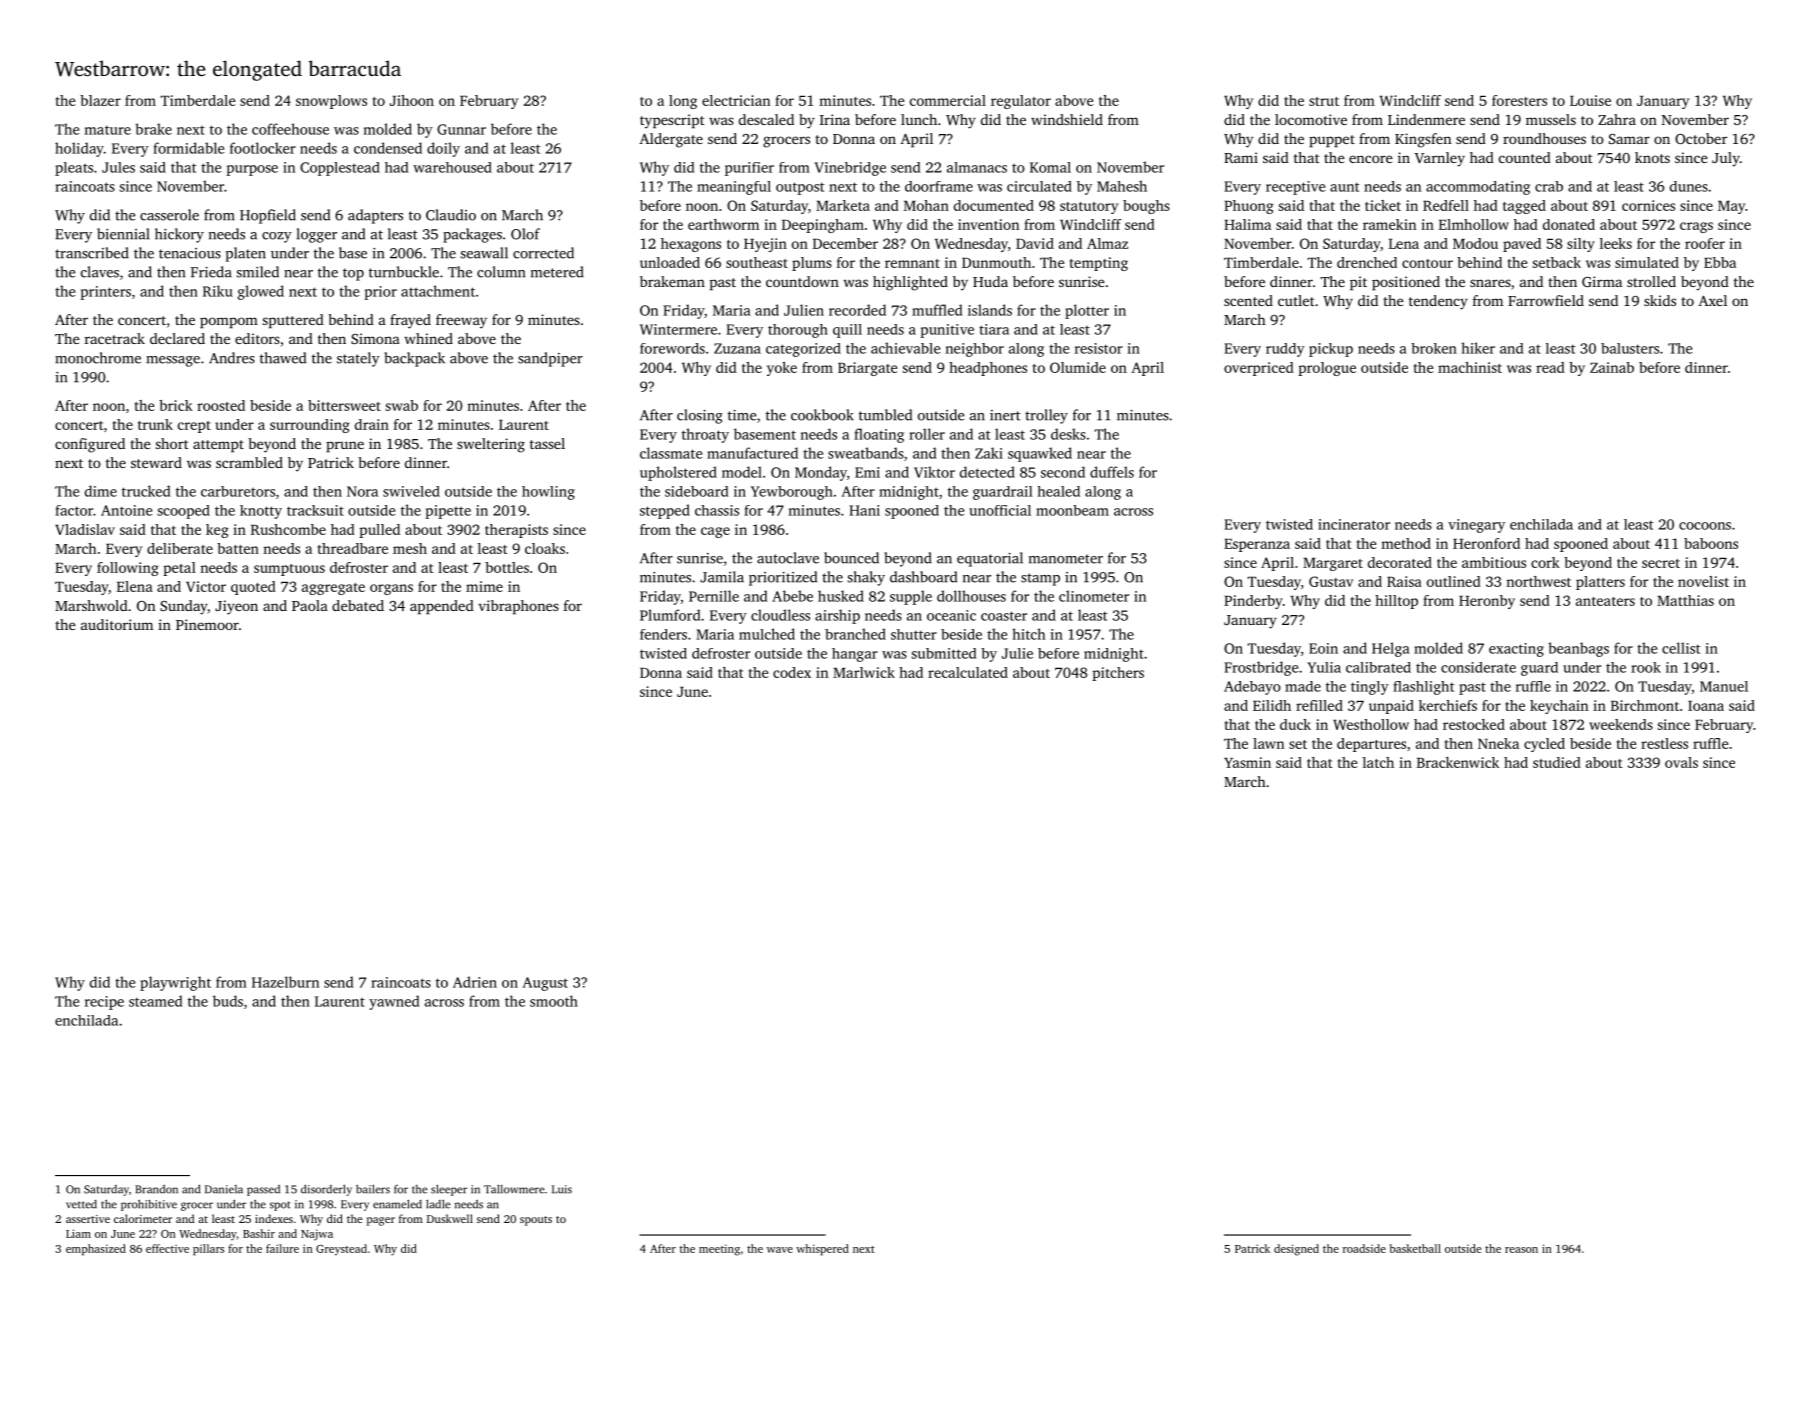 This document has width=1815, height=1402. I want to click on mesh, so click(410, 548).
